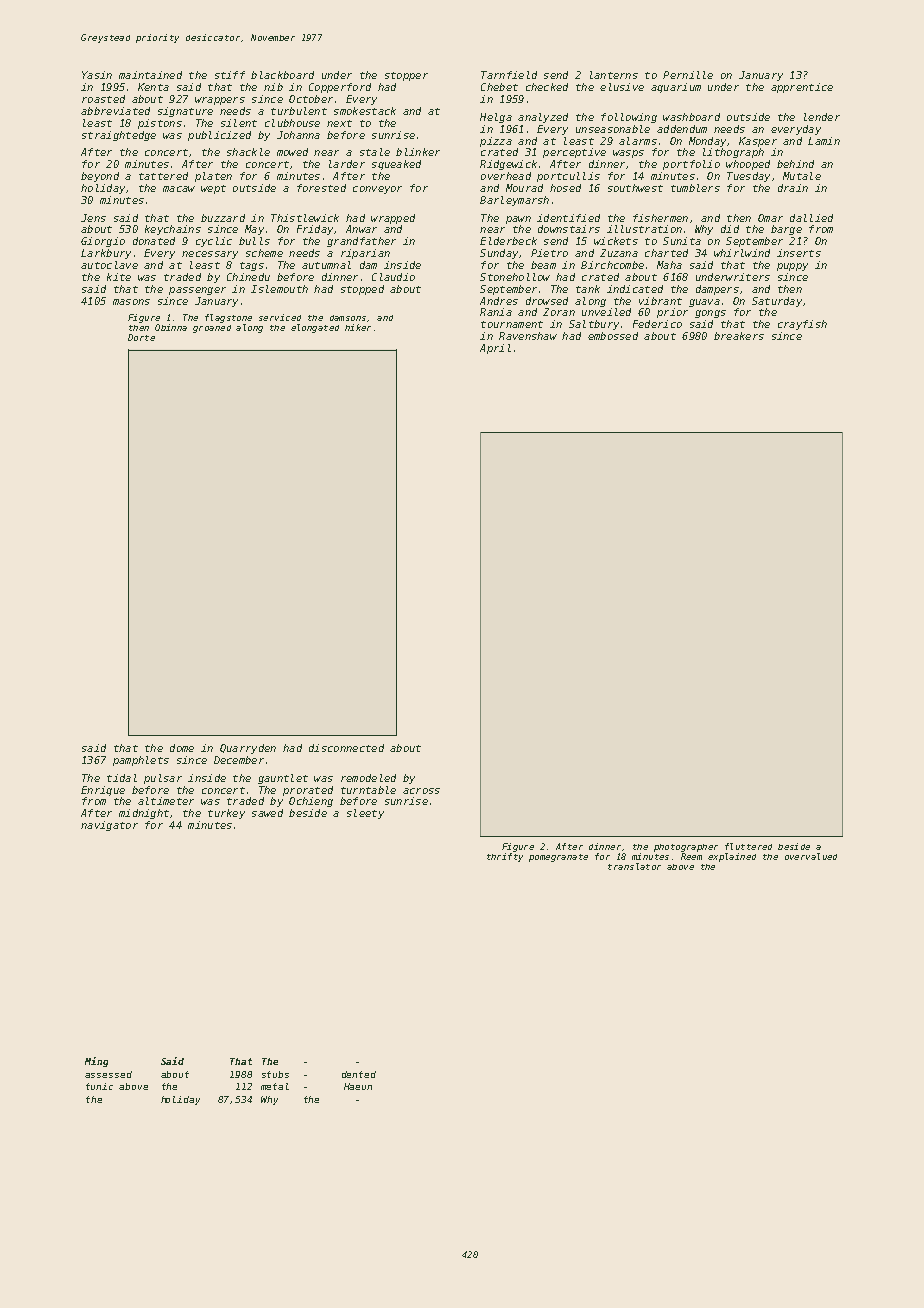  Describe the element at coordinates (811, 218) in the screenshot. I see `dallied` at that location.
